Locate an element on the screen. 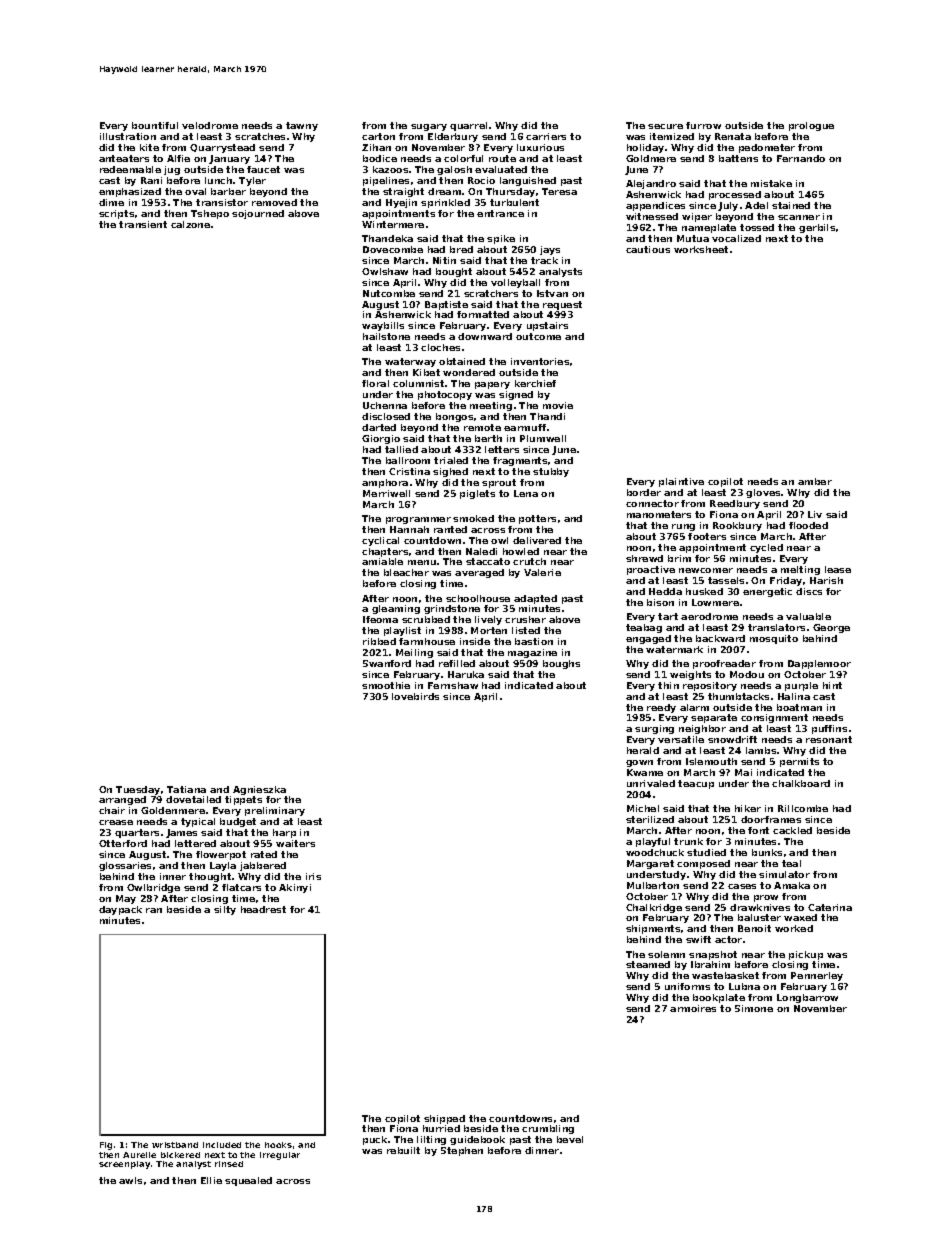 The width and height of the screenshot is (952, 1233). Ellie is located at coordinates (211, 1180).
